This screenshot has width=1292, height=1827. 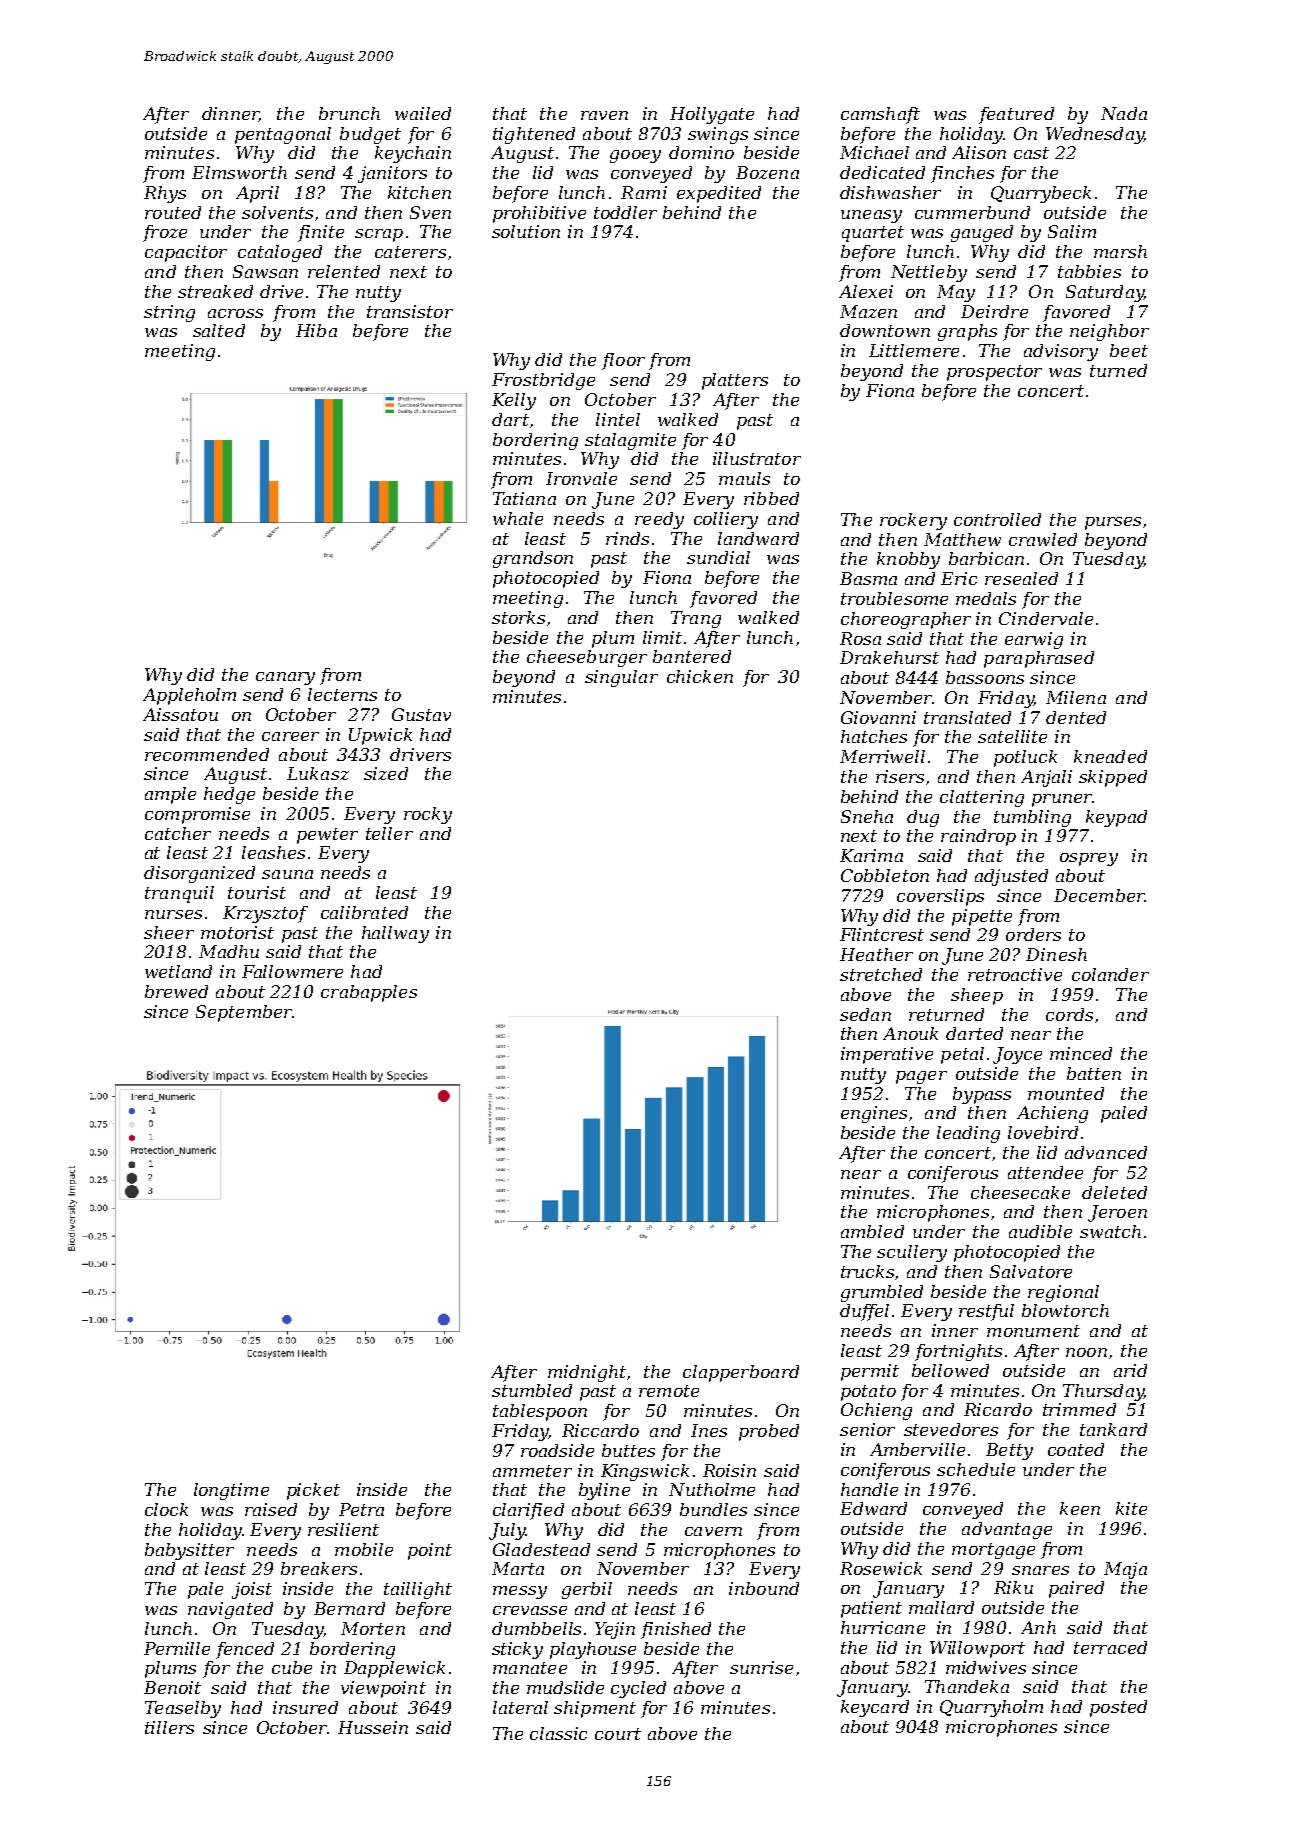 What do you see at coordinates (285, 678) in the screenshot?
I see `canary` at bounding box center [285, 678].
